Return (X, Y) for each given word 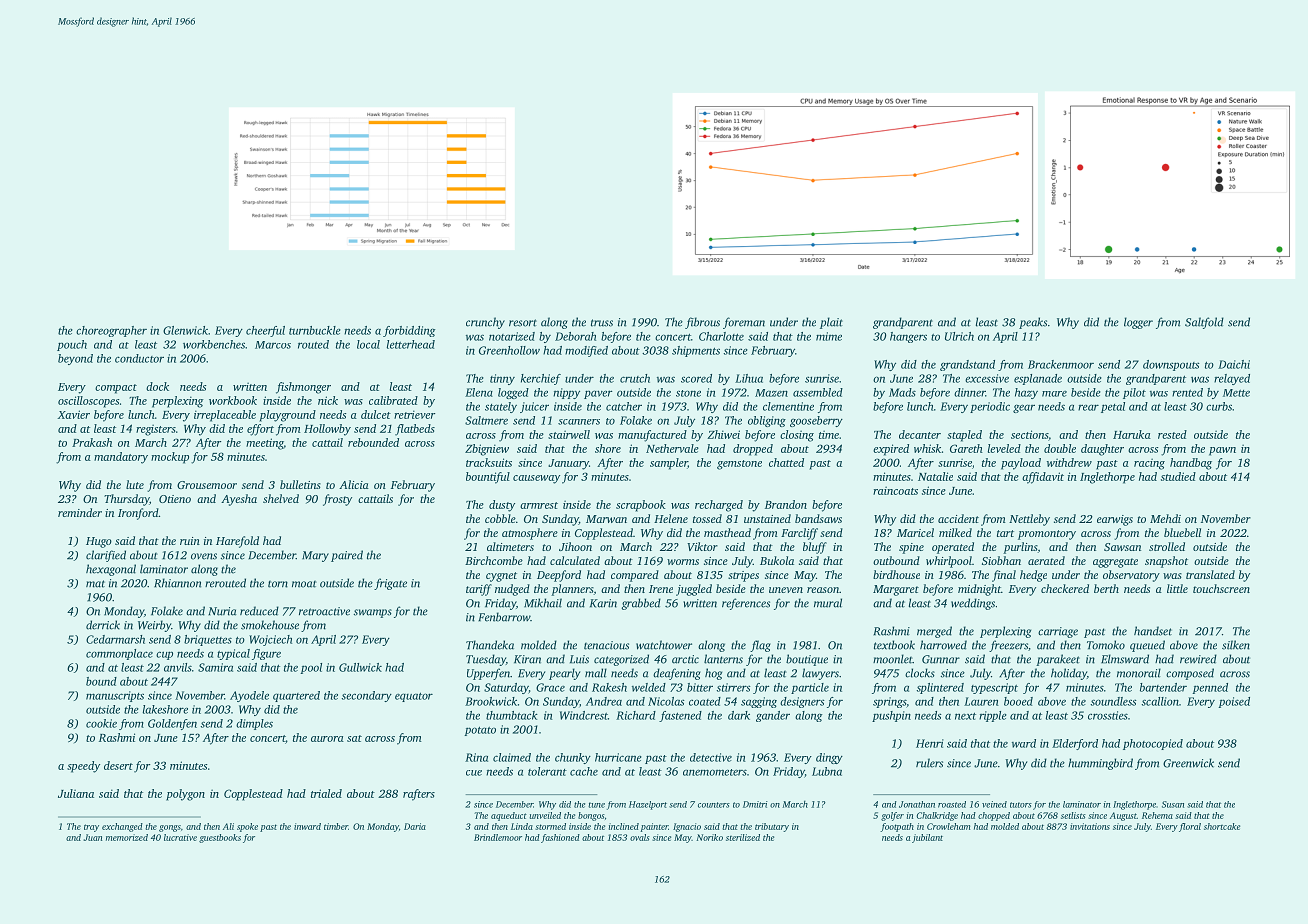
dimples (254, 724)
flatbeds (415, 430)
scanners (579, 422)
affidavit (1043, 478)
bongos (591, 816)
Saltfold (1204, 323)
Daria (415, 826)
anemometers (715, 772)
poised (1234, 702)
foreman (744, 323)
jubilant (927, 838)
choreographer (111, 331)
